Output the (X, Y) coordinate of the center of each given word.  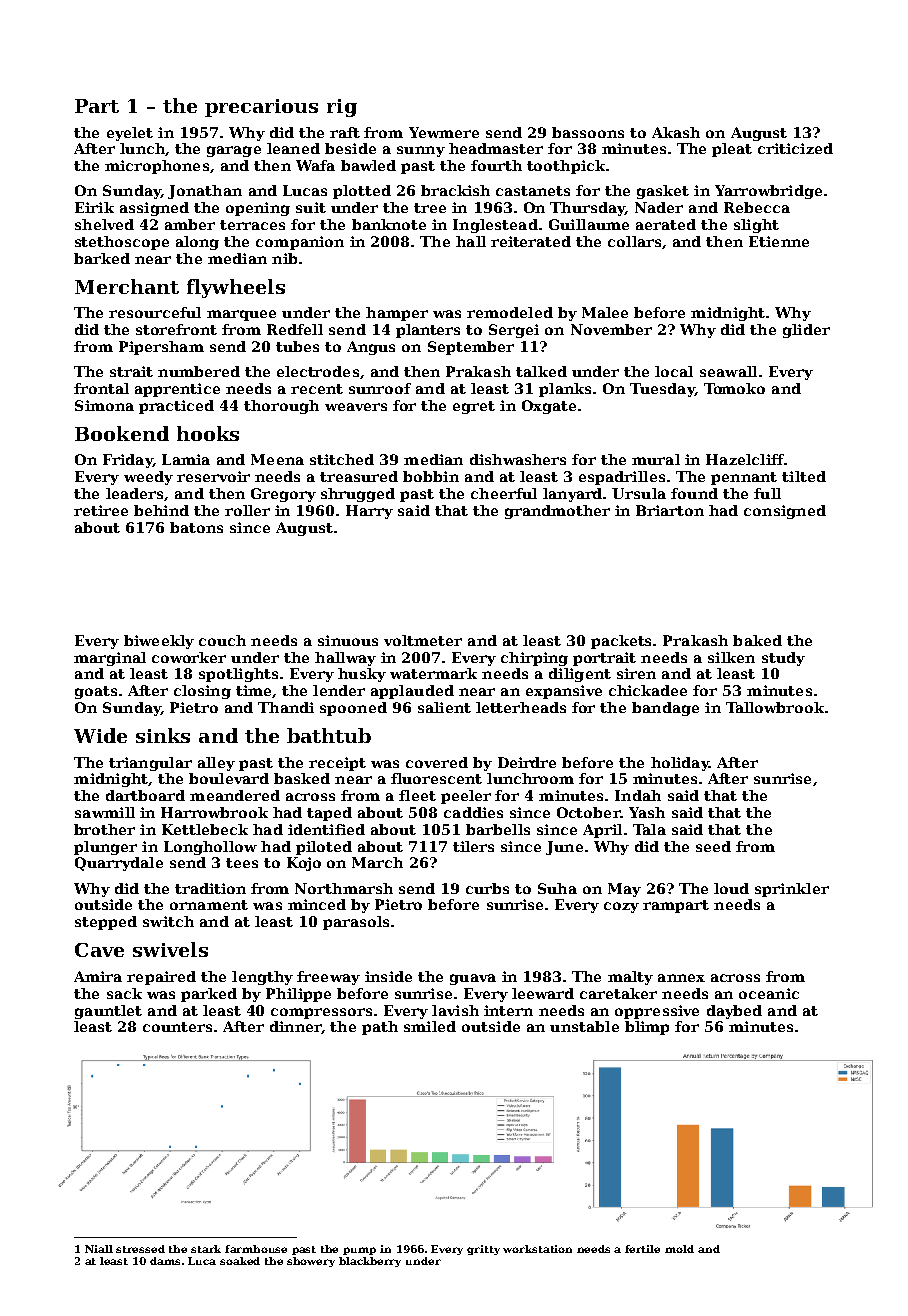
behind (161, 510)
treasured (359, 476)
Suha (557, 888)
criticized (795, 148)
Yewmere (444, 132)
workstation (537, 1249)
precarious (261, 108)
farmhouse (256, 1249)
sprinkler (792, 890)
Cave (99, 950)
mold (679, 1249)
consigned (785, 512)
